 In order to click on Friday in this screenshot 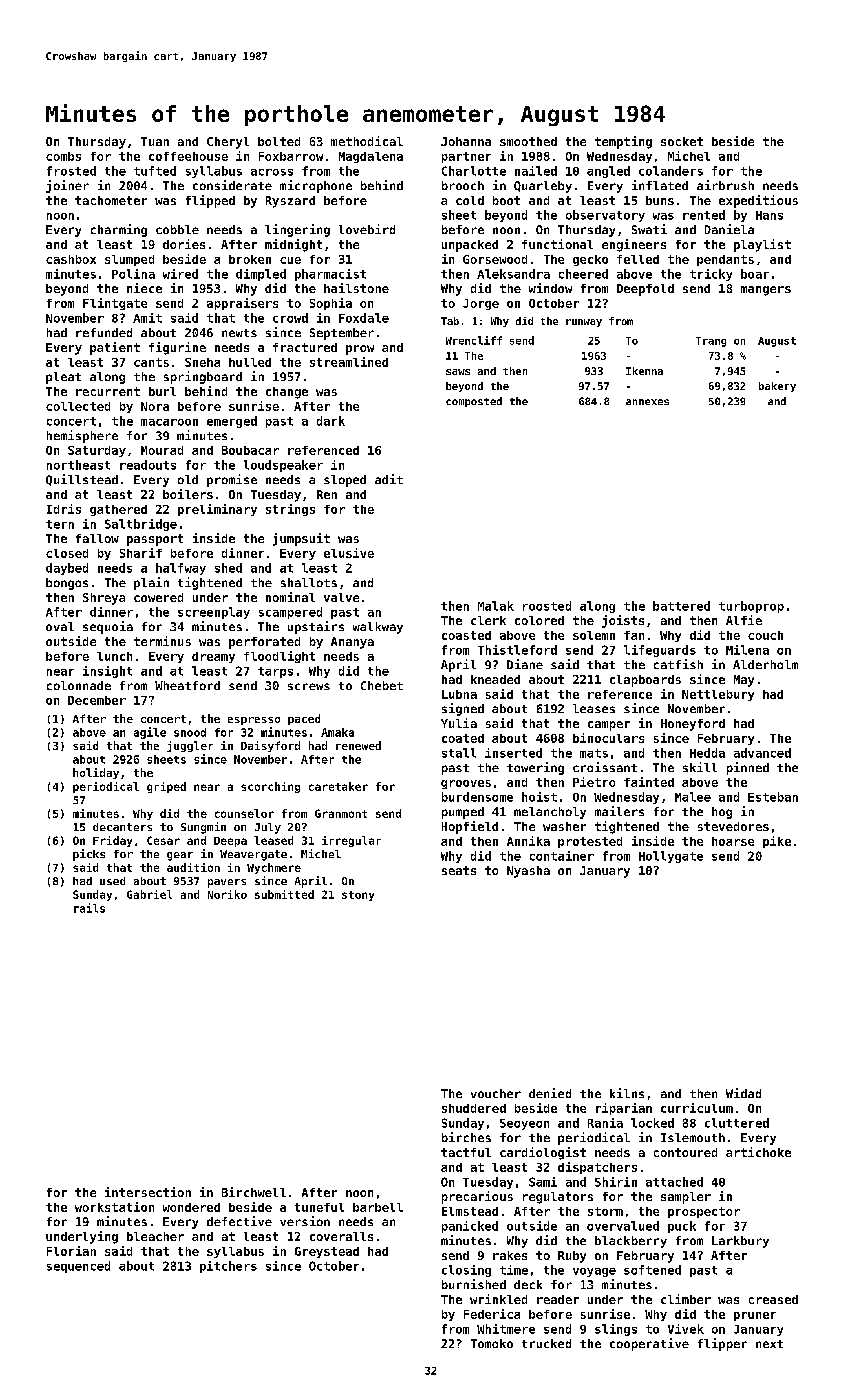, I will do `click(112, 841)`.
